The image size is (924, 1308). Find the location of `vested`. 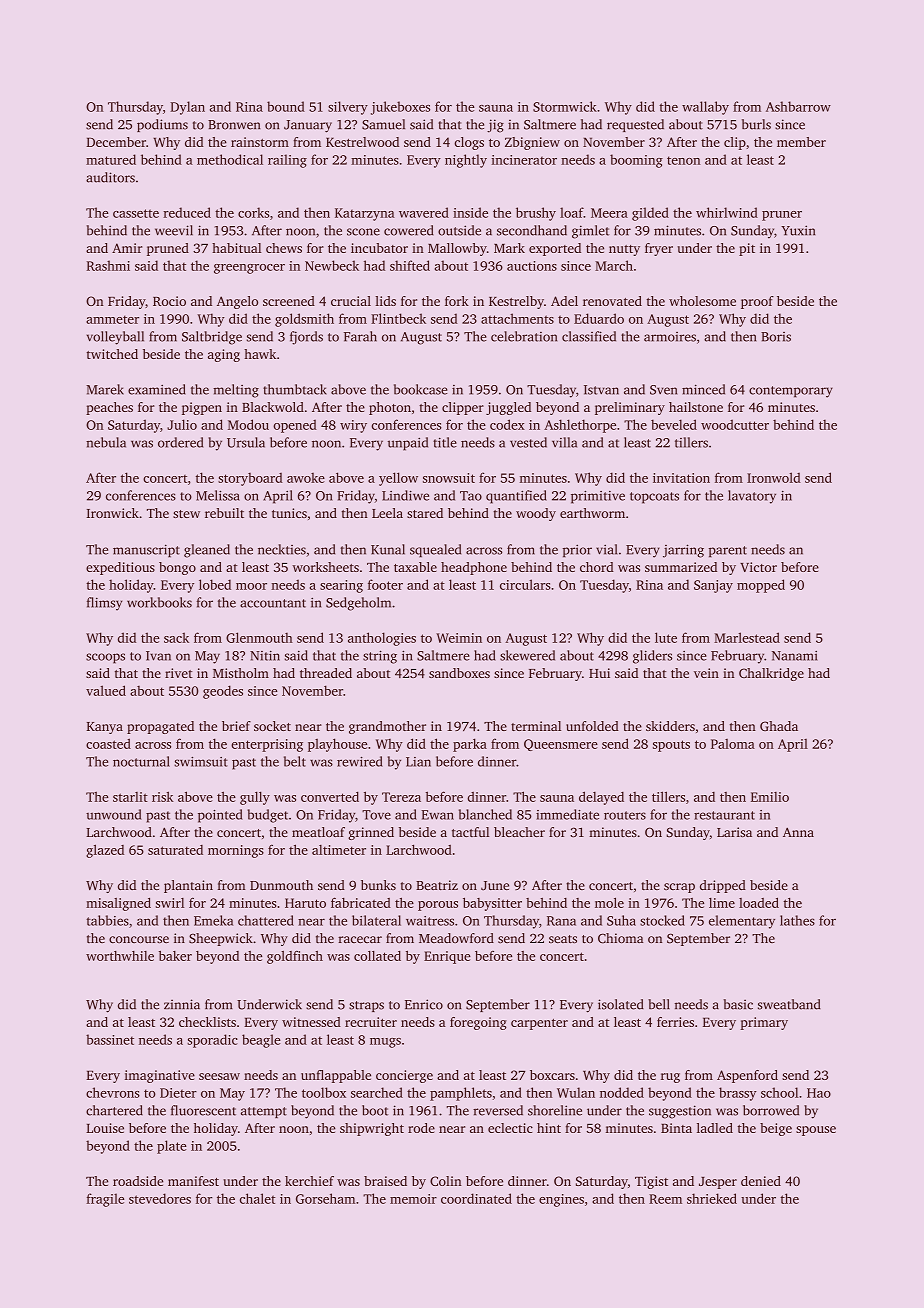

vested is located at coordinates (528, 442).
